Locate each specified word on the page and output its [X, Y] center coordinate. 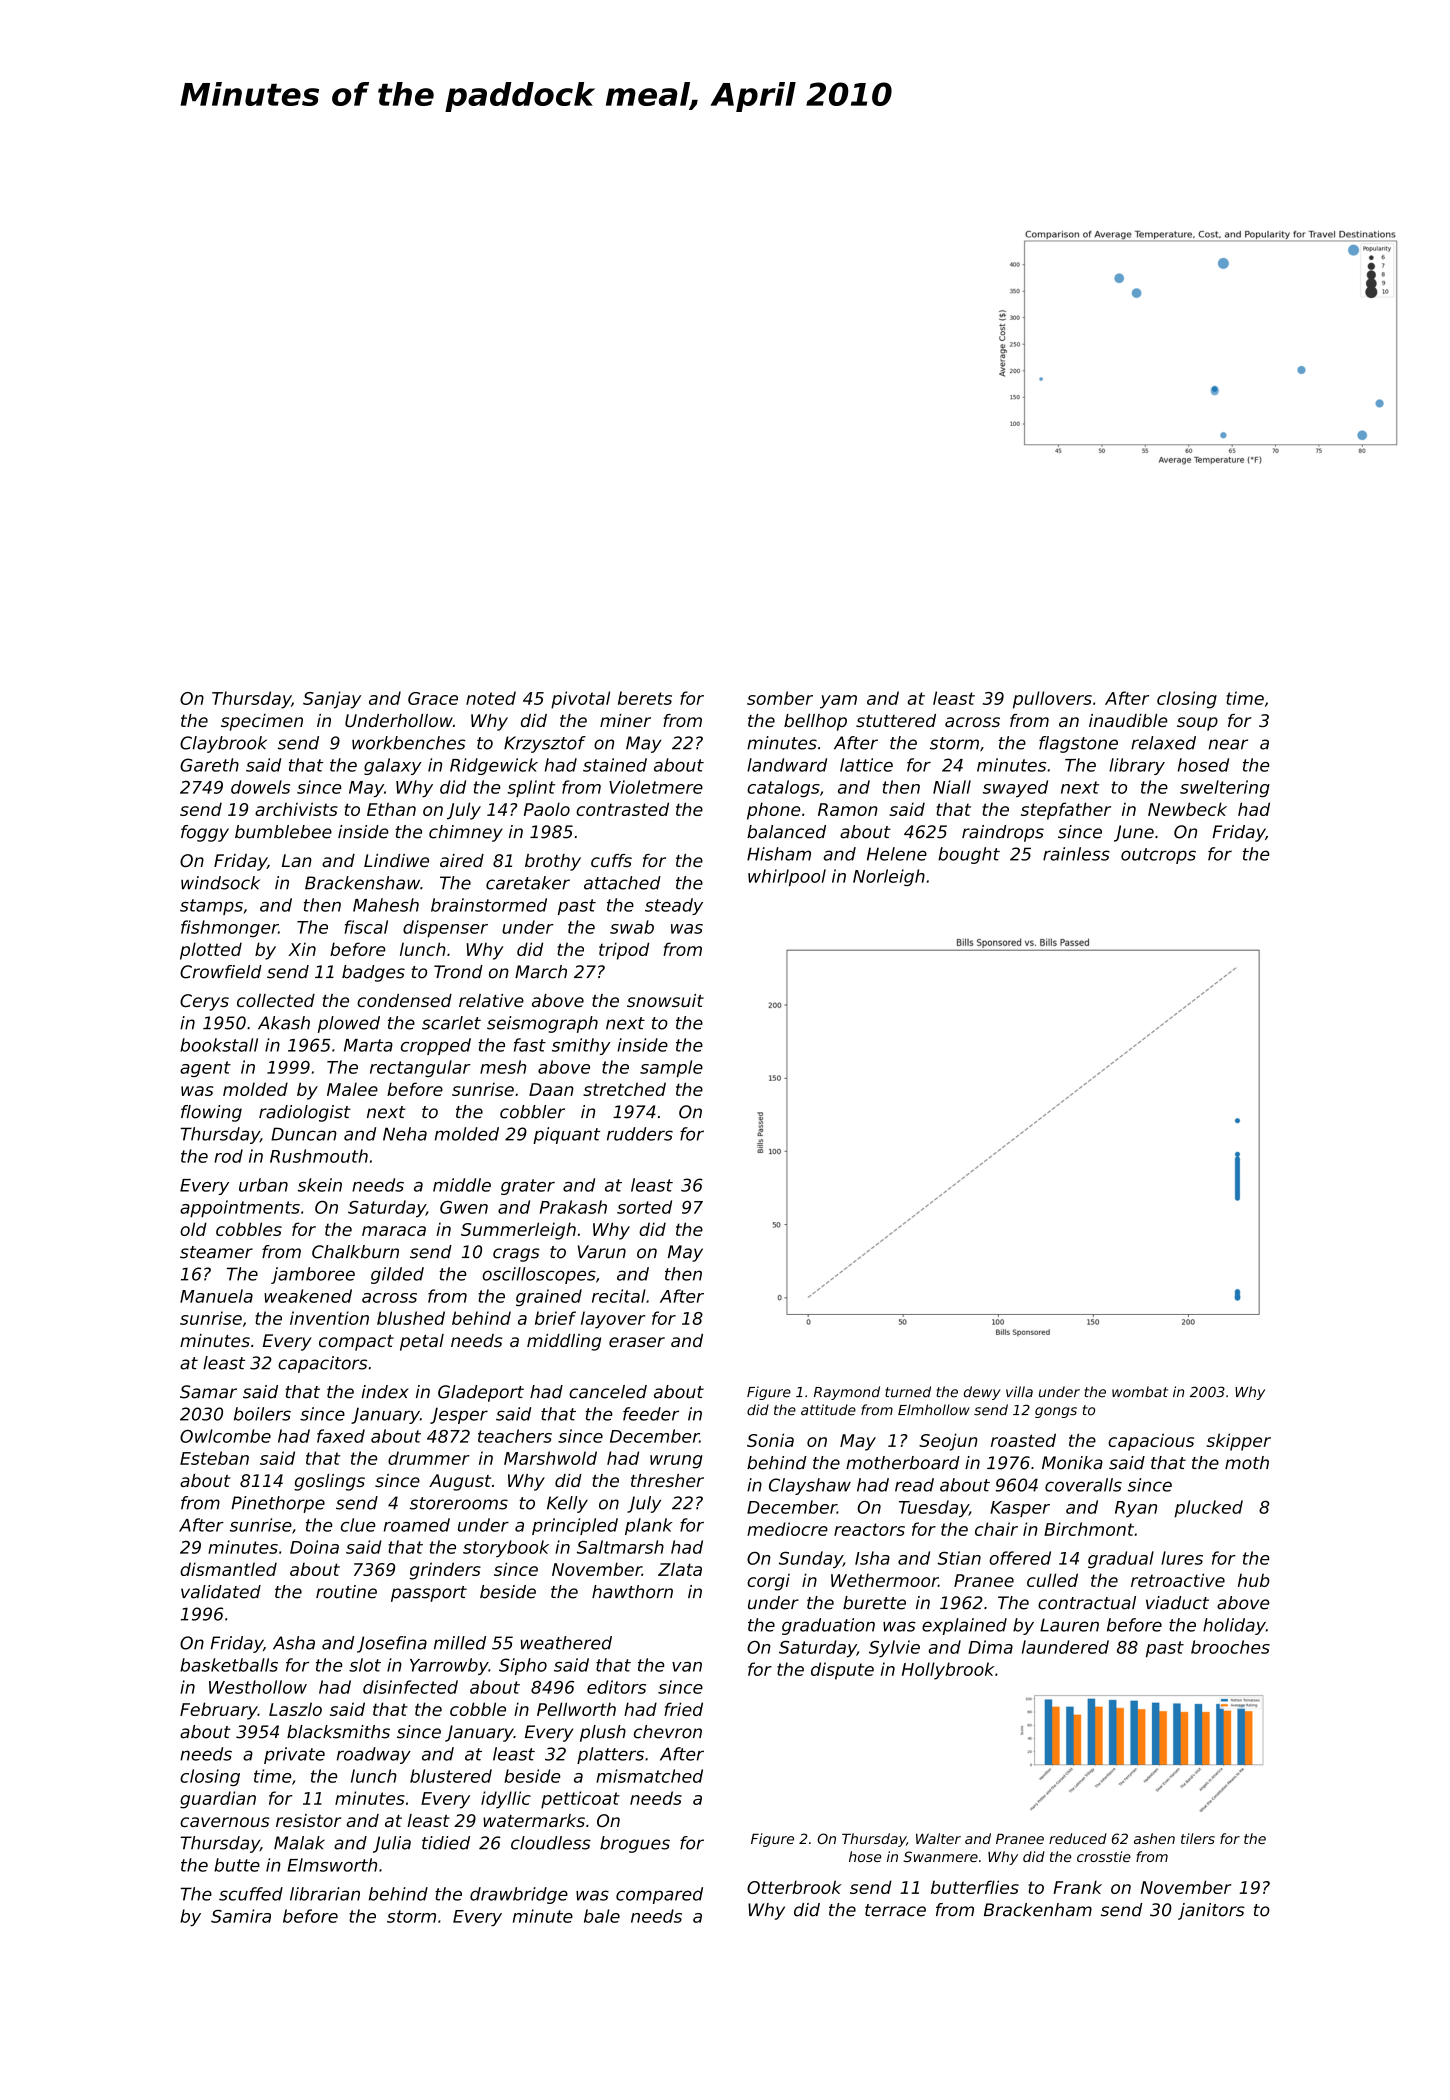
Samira [241, 1916]
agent [205, 1069]
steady [674, 906]
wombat [1140, 1392]
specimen [262, 722]
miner [625, 720]
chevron [668, 1732]
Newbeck [1187, 809]
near [1228, 744]
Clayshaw [810, 1486]
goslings [329, 1482]
